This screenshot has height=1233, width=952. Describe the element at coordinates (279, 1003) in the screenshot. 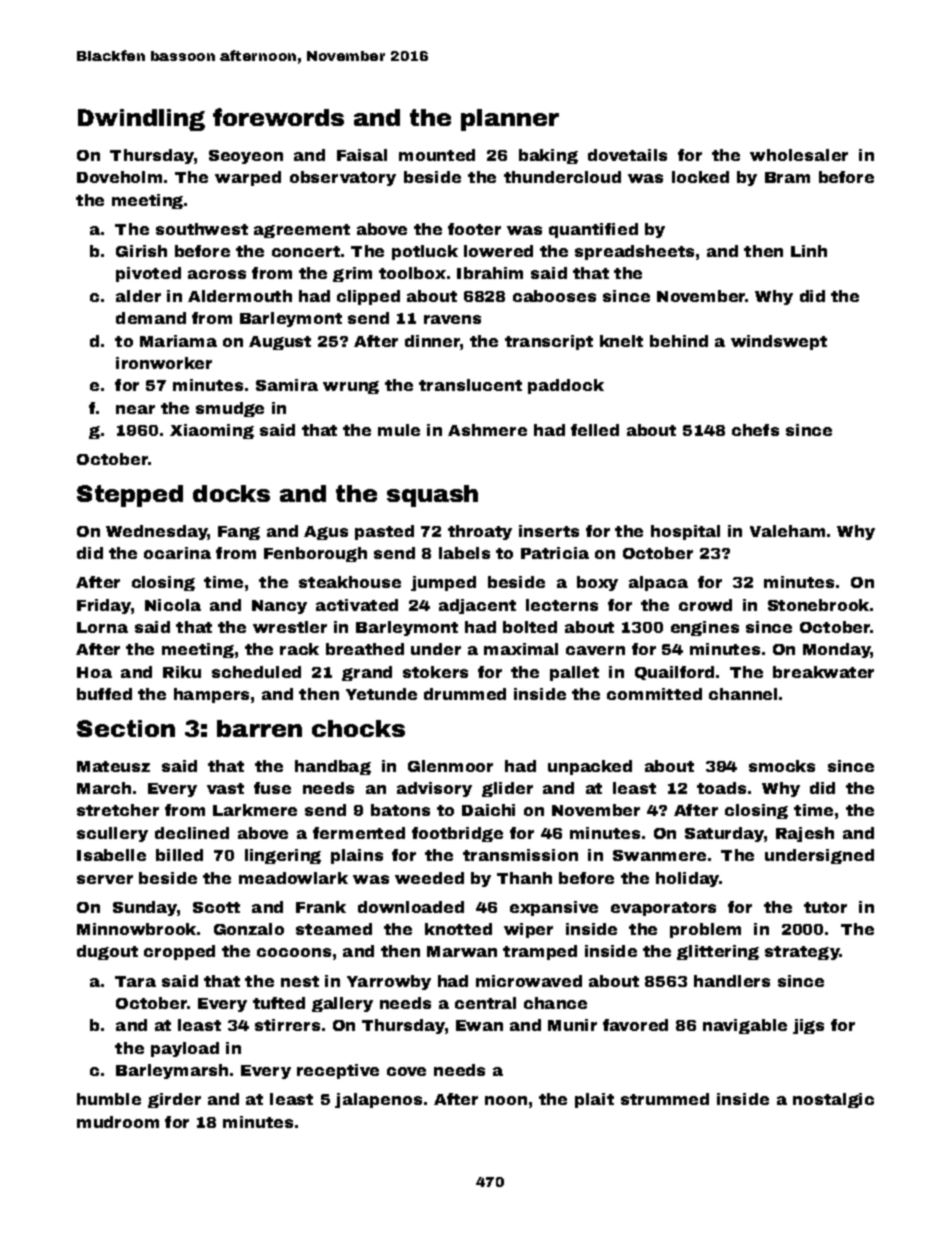

I see `tufted` at that location.
